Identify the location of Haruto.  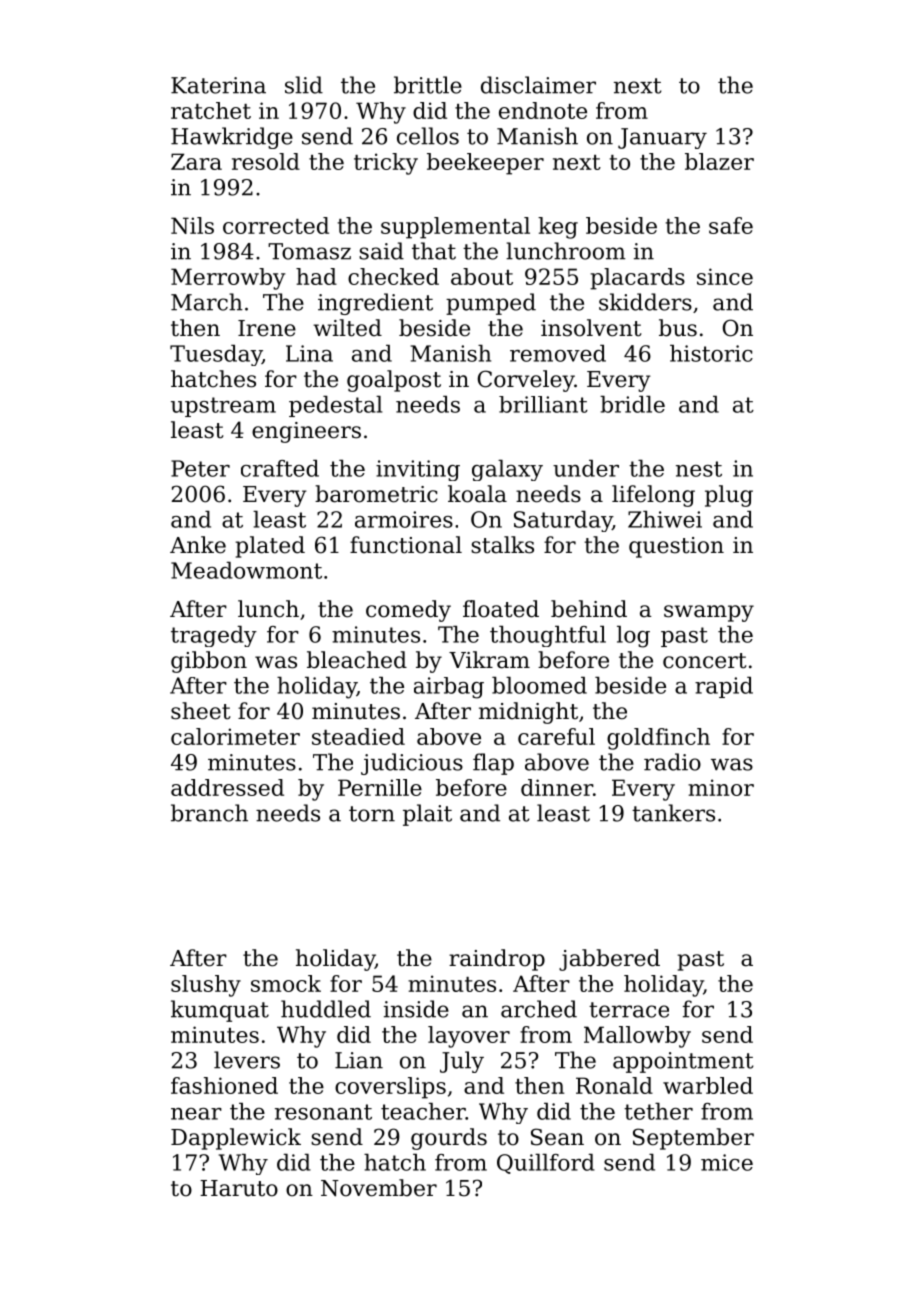
(239, 1188).
